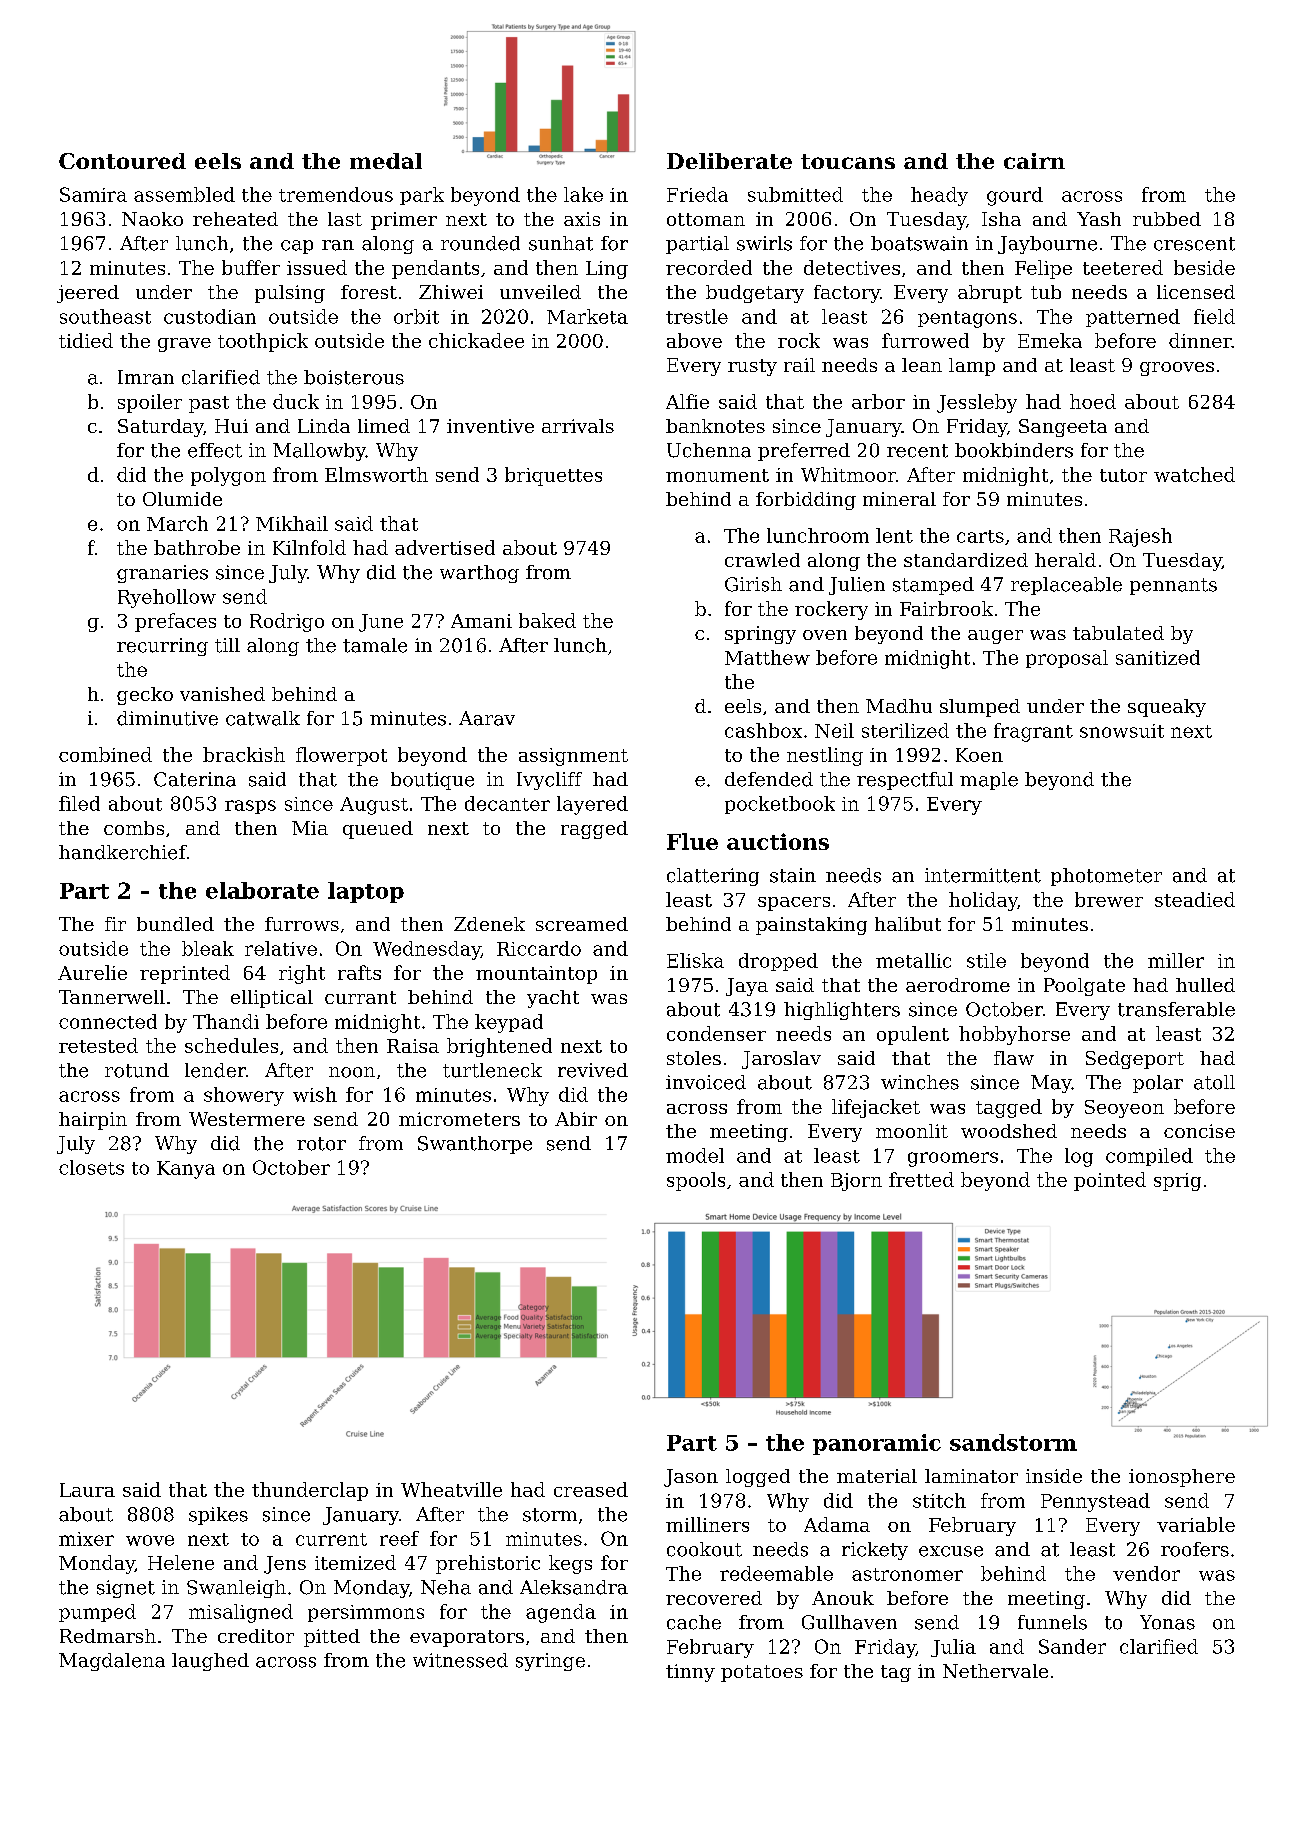  Describe the element at coordinates (583, 194) in the image. I see `lake` at that location.
